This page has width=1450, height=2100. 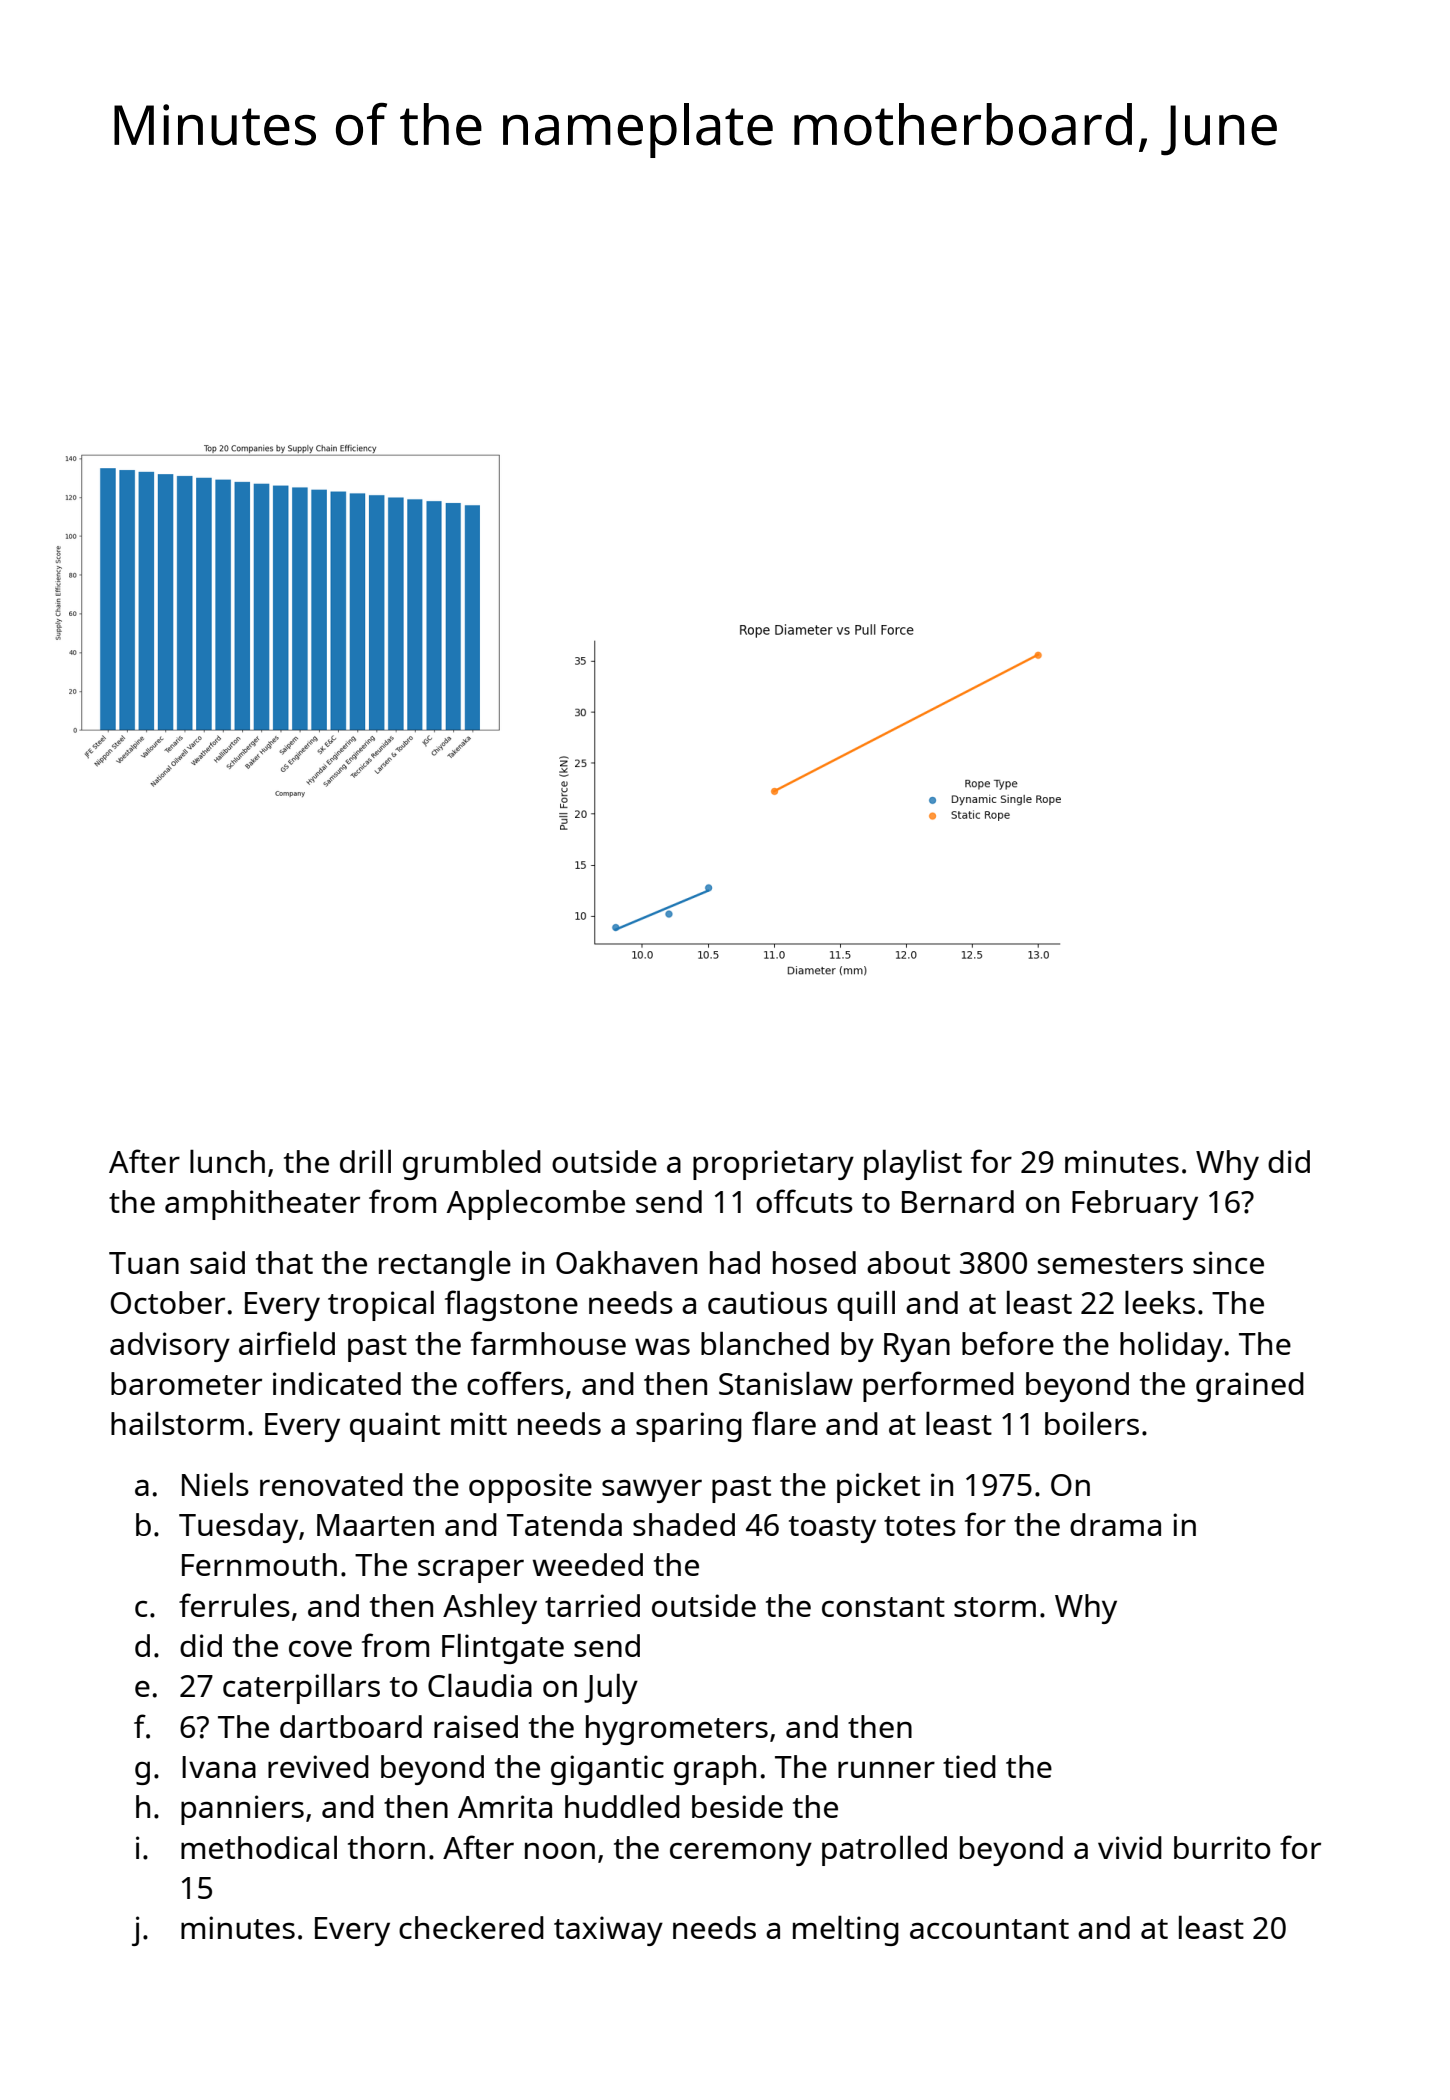 What do you see at coordinates (471, 1927) in the page?
I see `checkered` at bounding box center [471, 1927].
